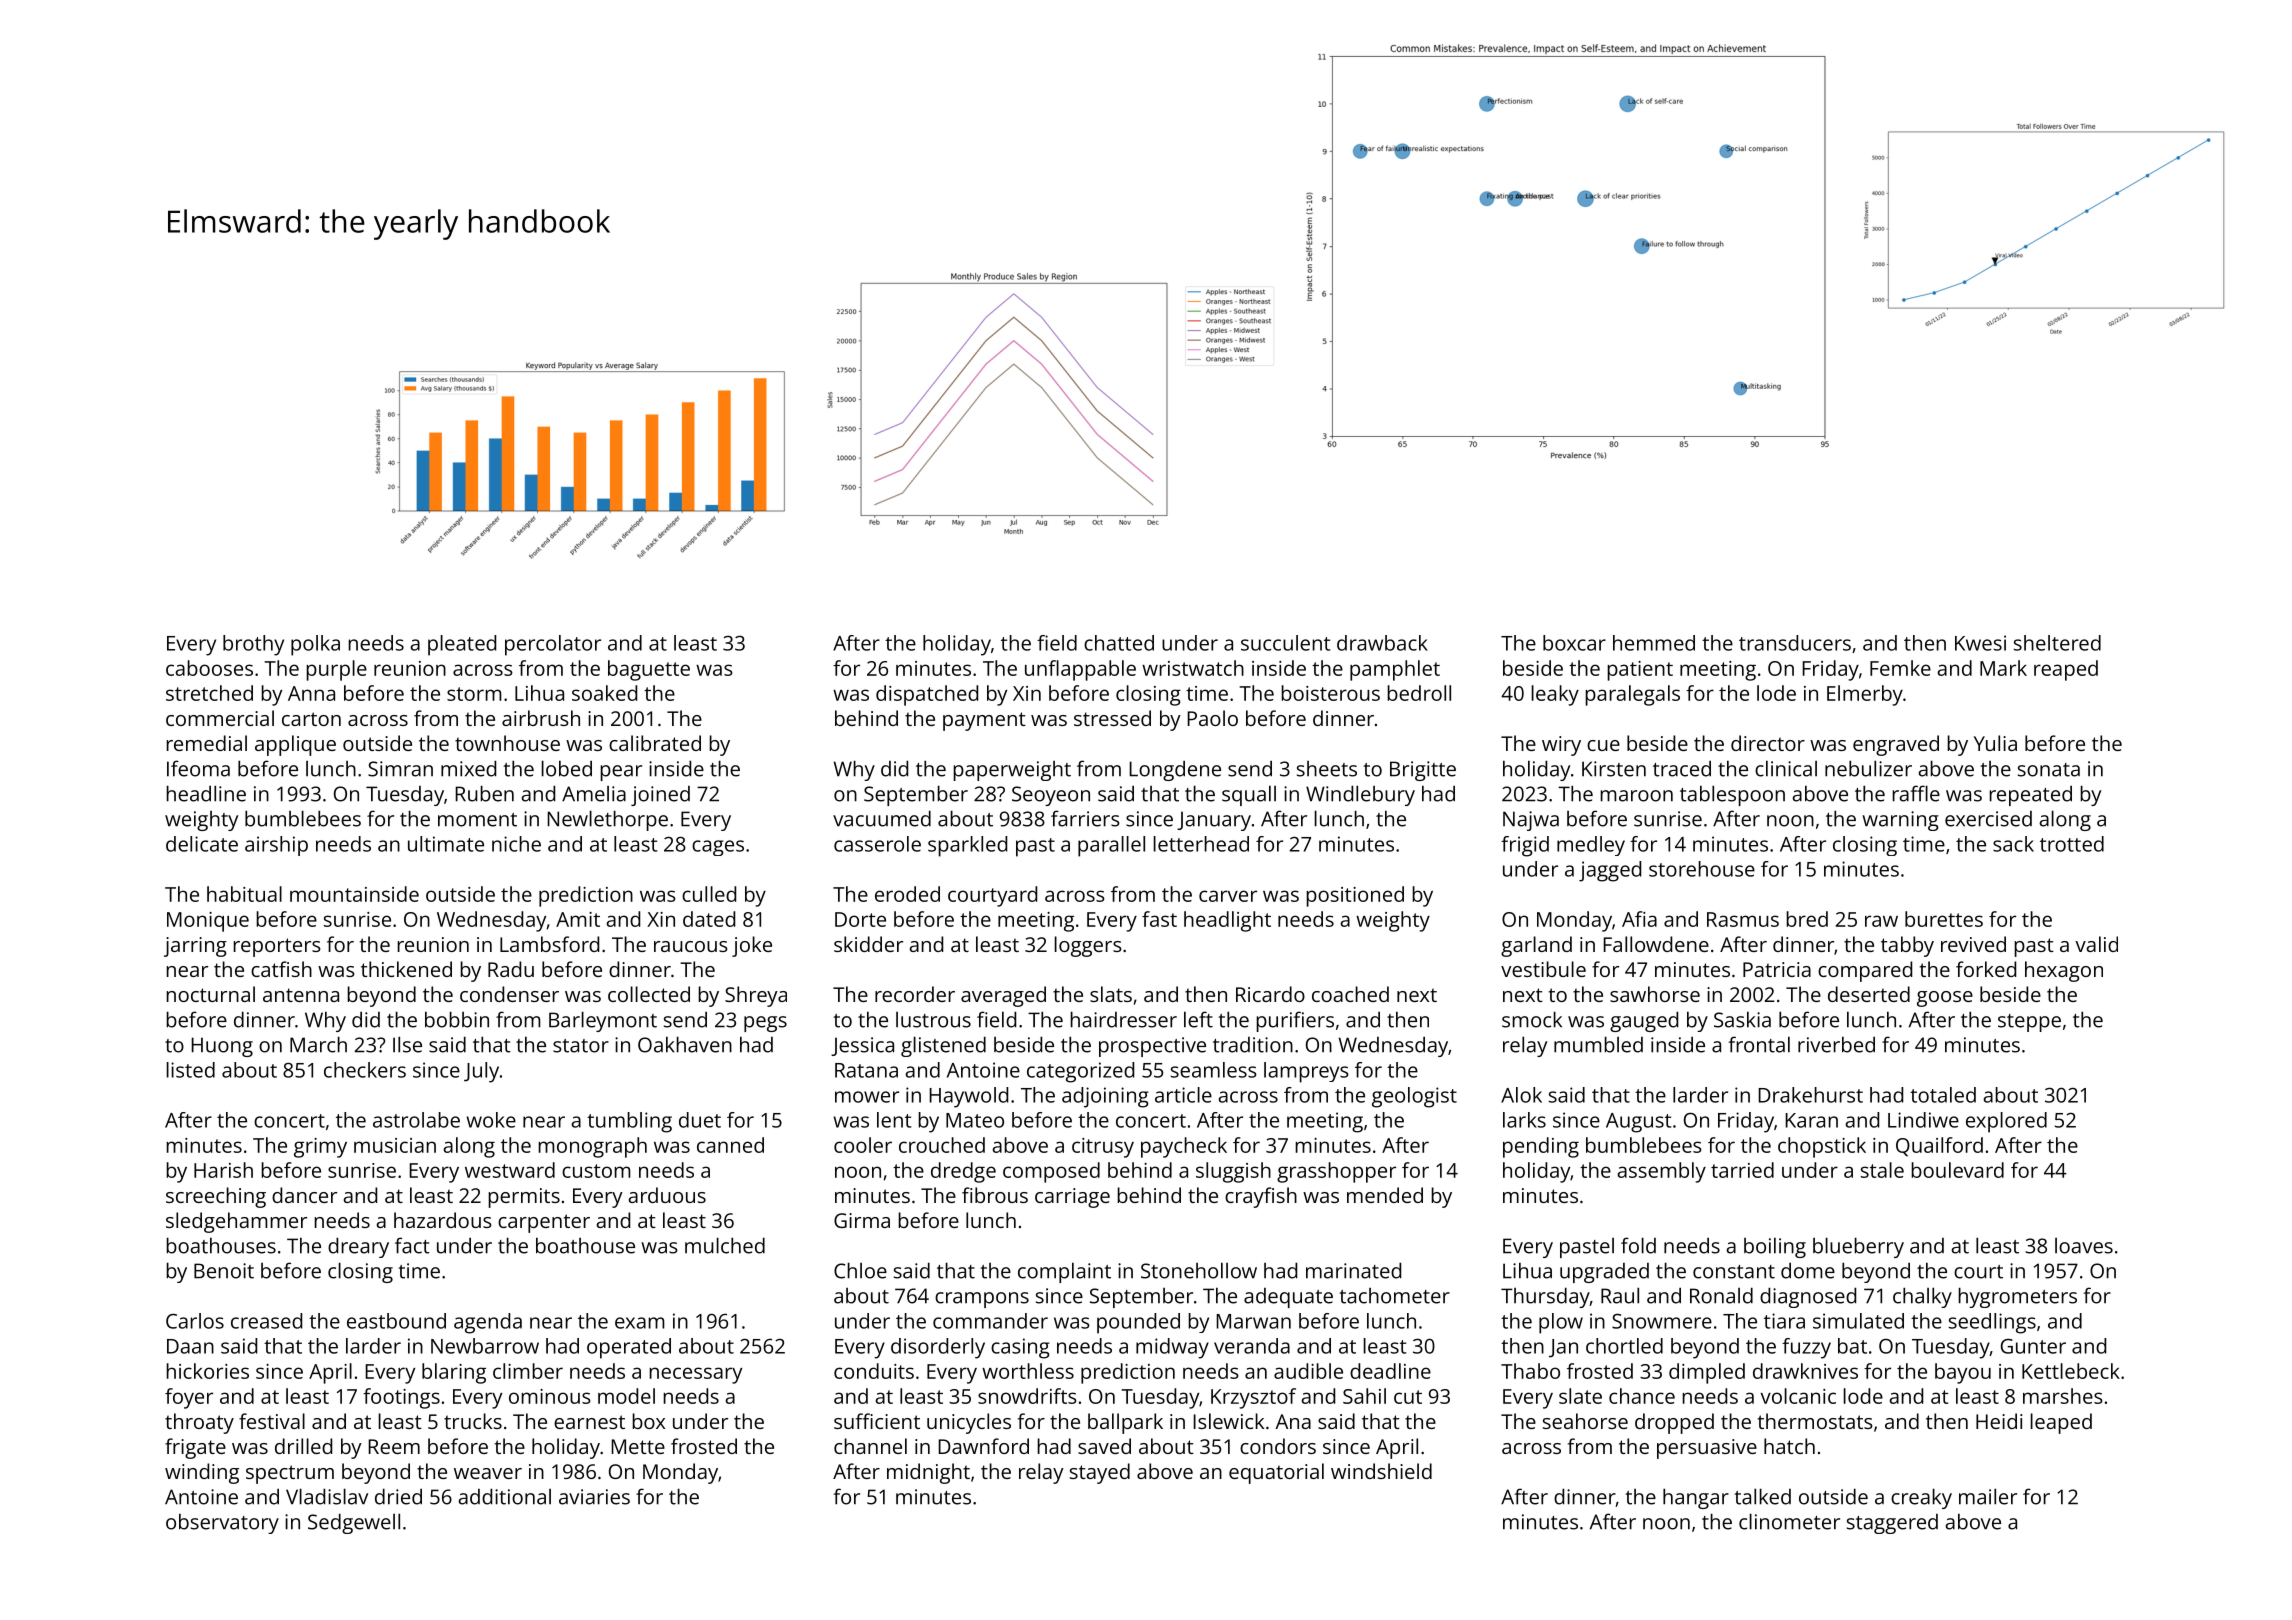  Describe the element at coordinates (446, 844) in the page. I see `ultimate` at that location.
